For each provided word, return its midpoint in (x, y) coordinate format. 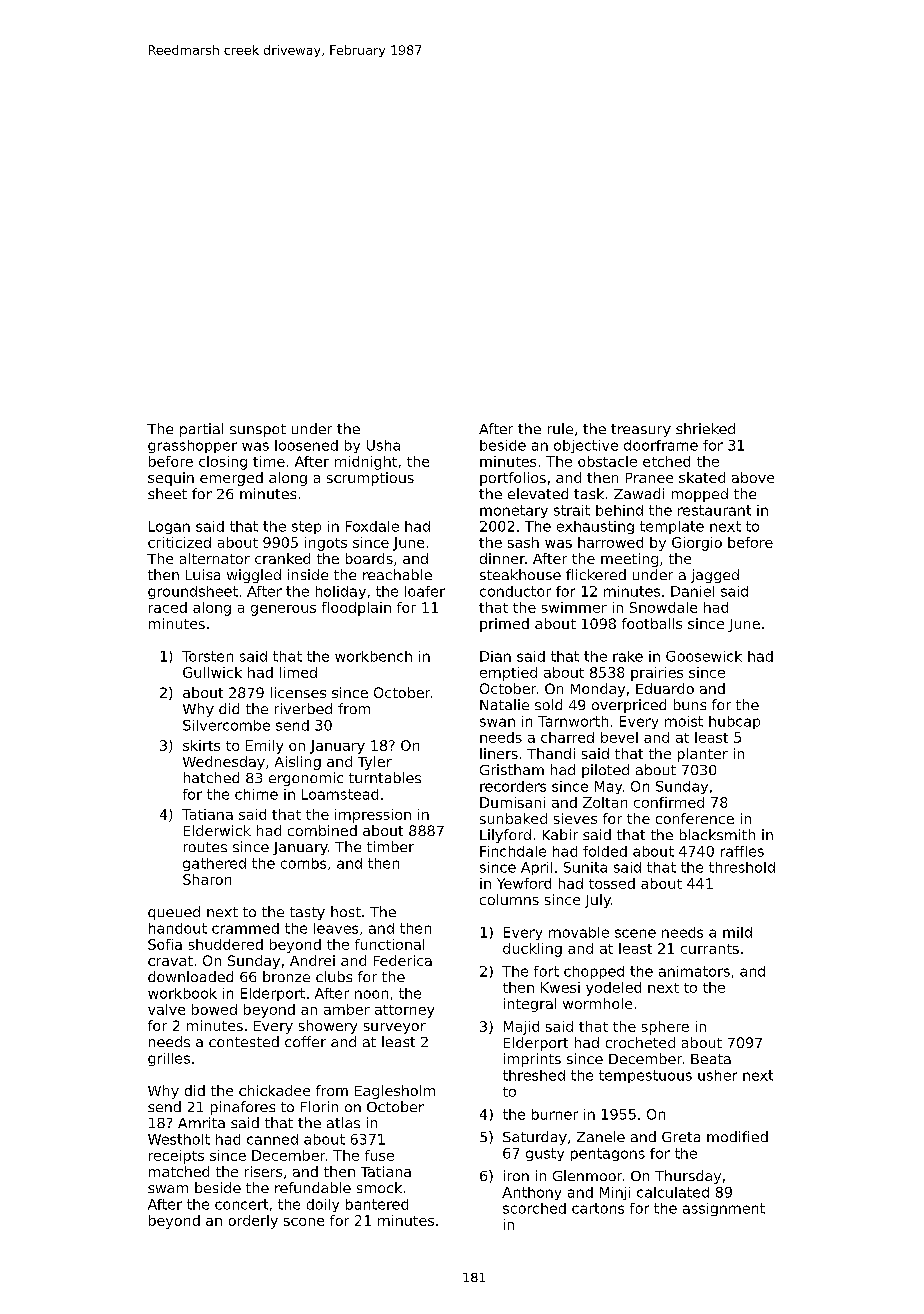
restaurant (714, 510)
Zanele (601, 1136)
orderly (253, 1222)
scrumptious (370, 479)
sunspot (258, 430)
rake (628, 656)
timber (390, 846)
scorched (534, 1208)
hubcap (734, 722)
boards (369, 558)
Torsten (207, 656)
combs (303, 863)
